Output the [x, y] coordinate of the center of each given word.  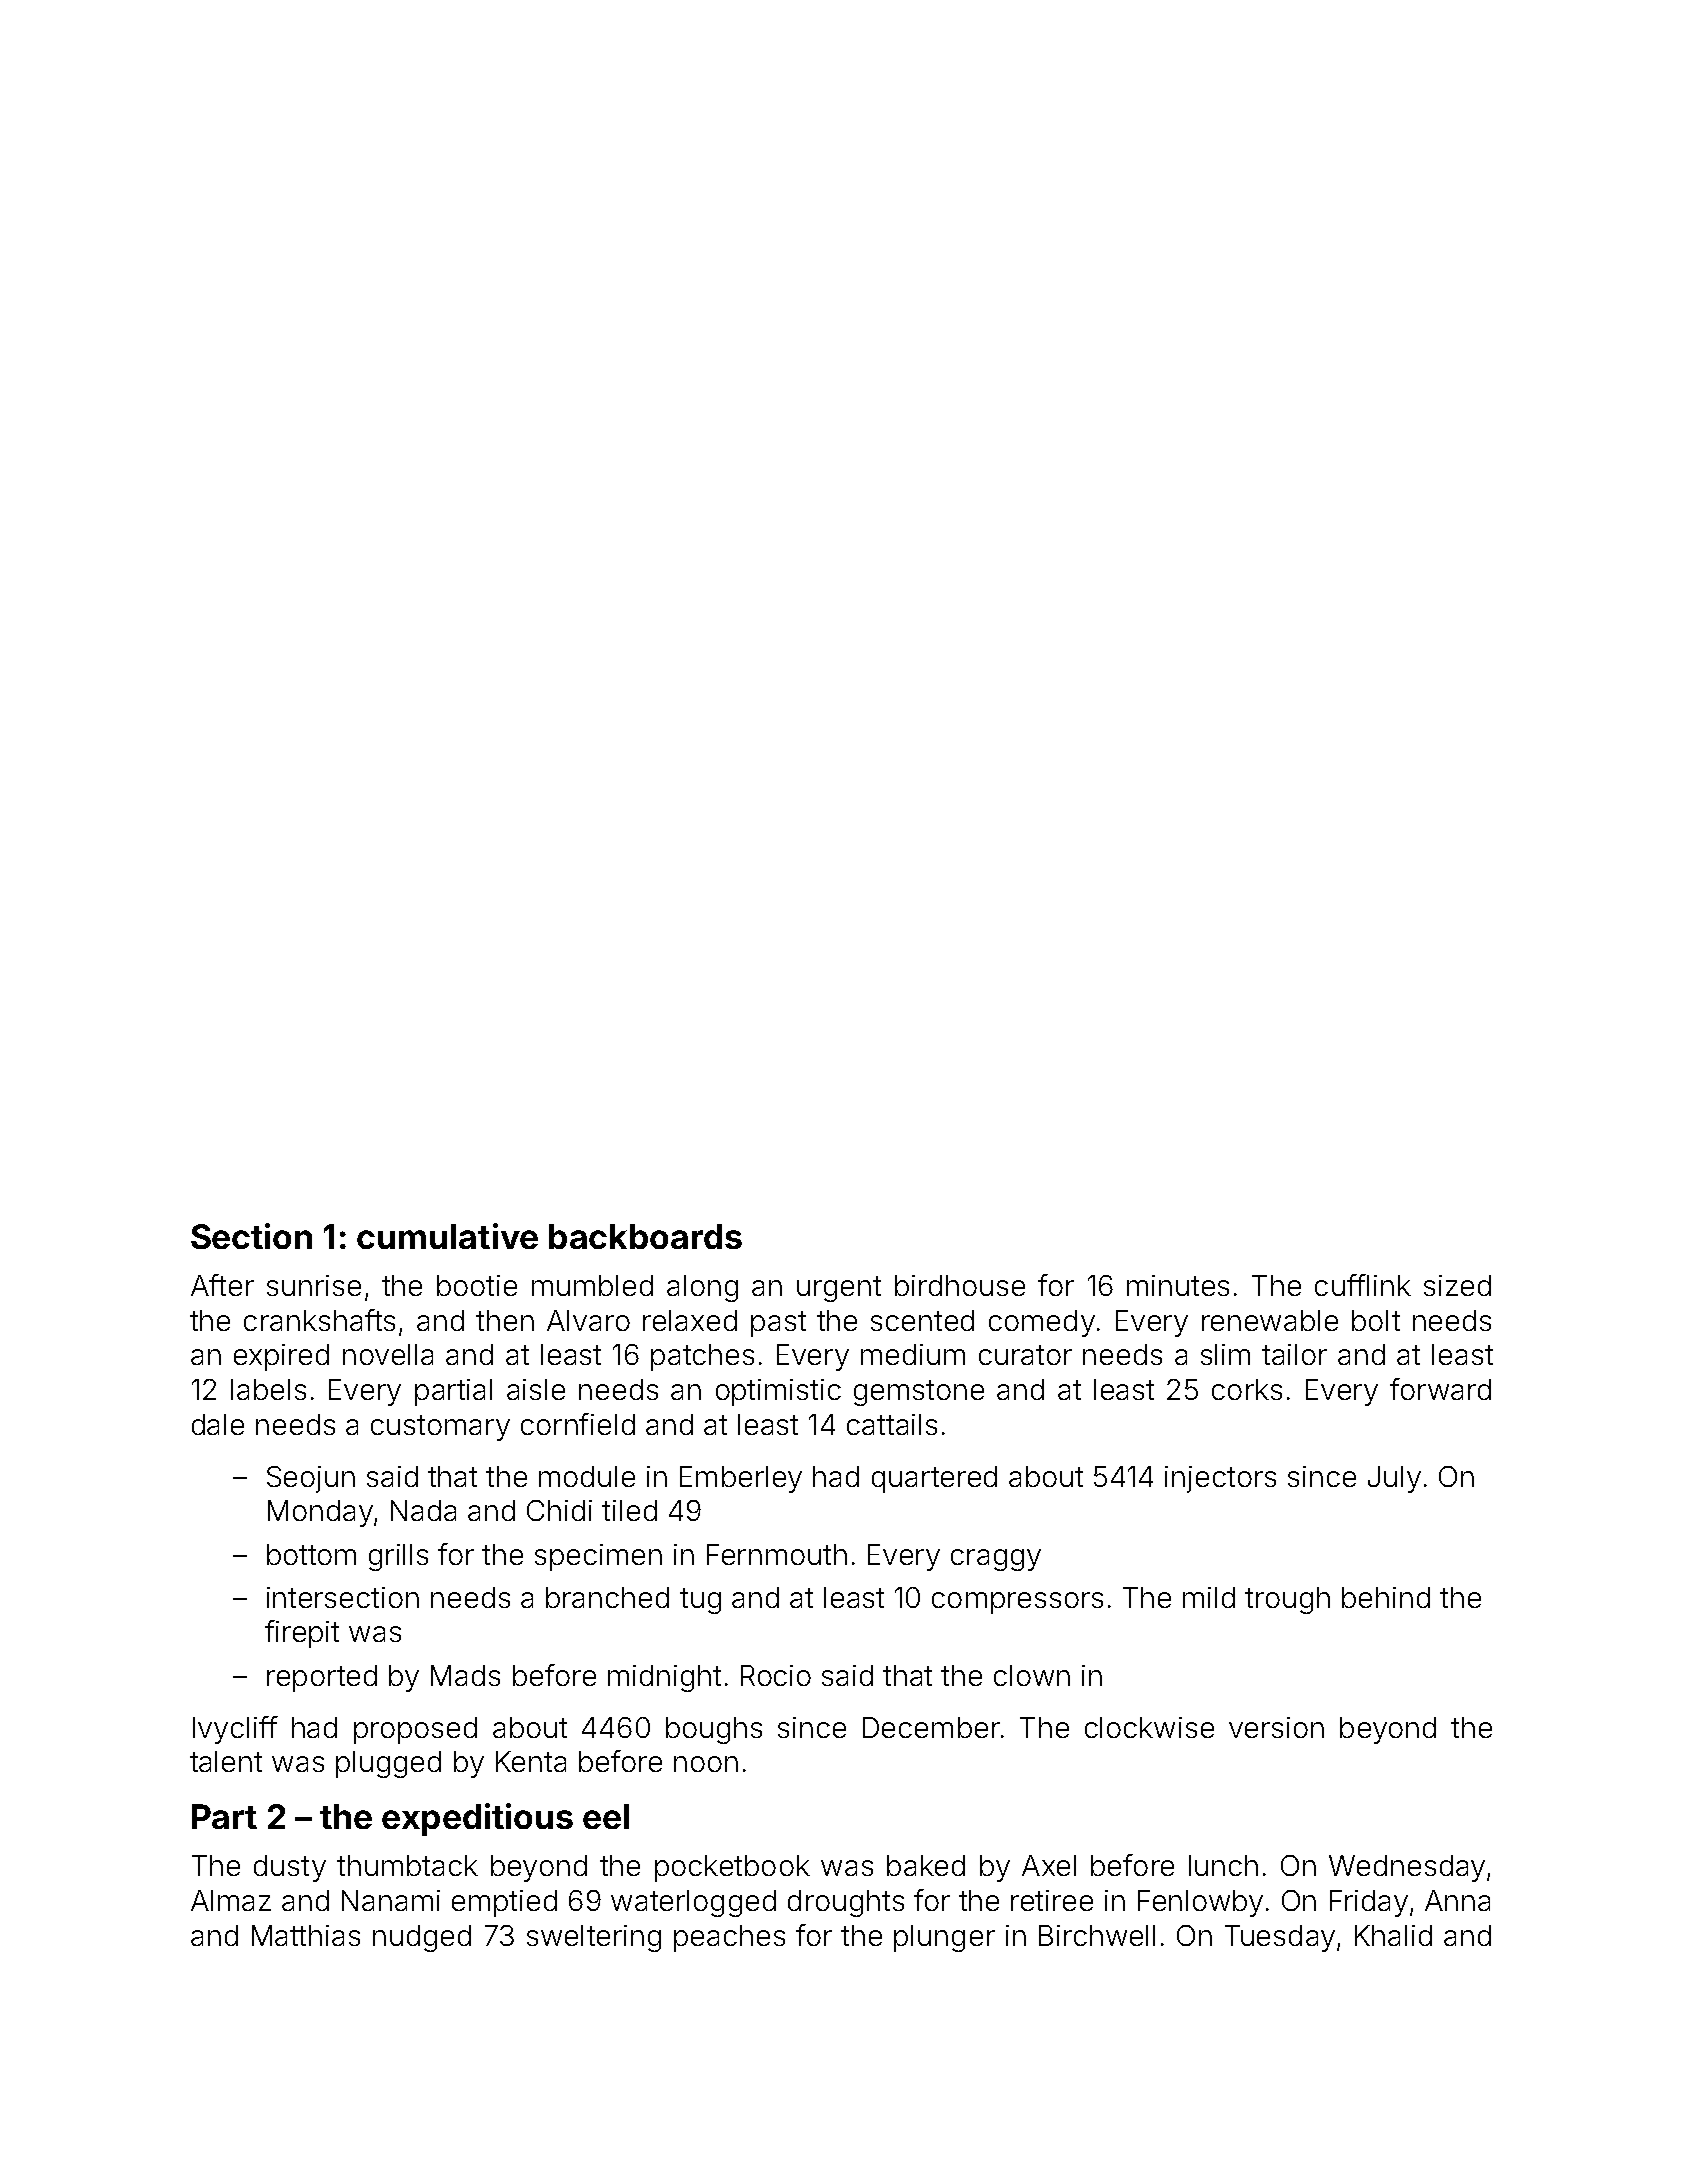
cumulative [447, 1236]
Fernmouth [777, 1554]
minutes [1178, 1285]
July [1394, 1479]
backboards [645, 1236]
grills [398, 1557]
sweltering [594, 1938]
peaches [729, 1938]
